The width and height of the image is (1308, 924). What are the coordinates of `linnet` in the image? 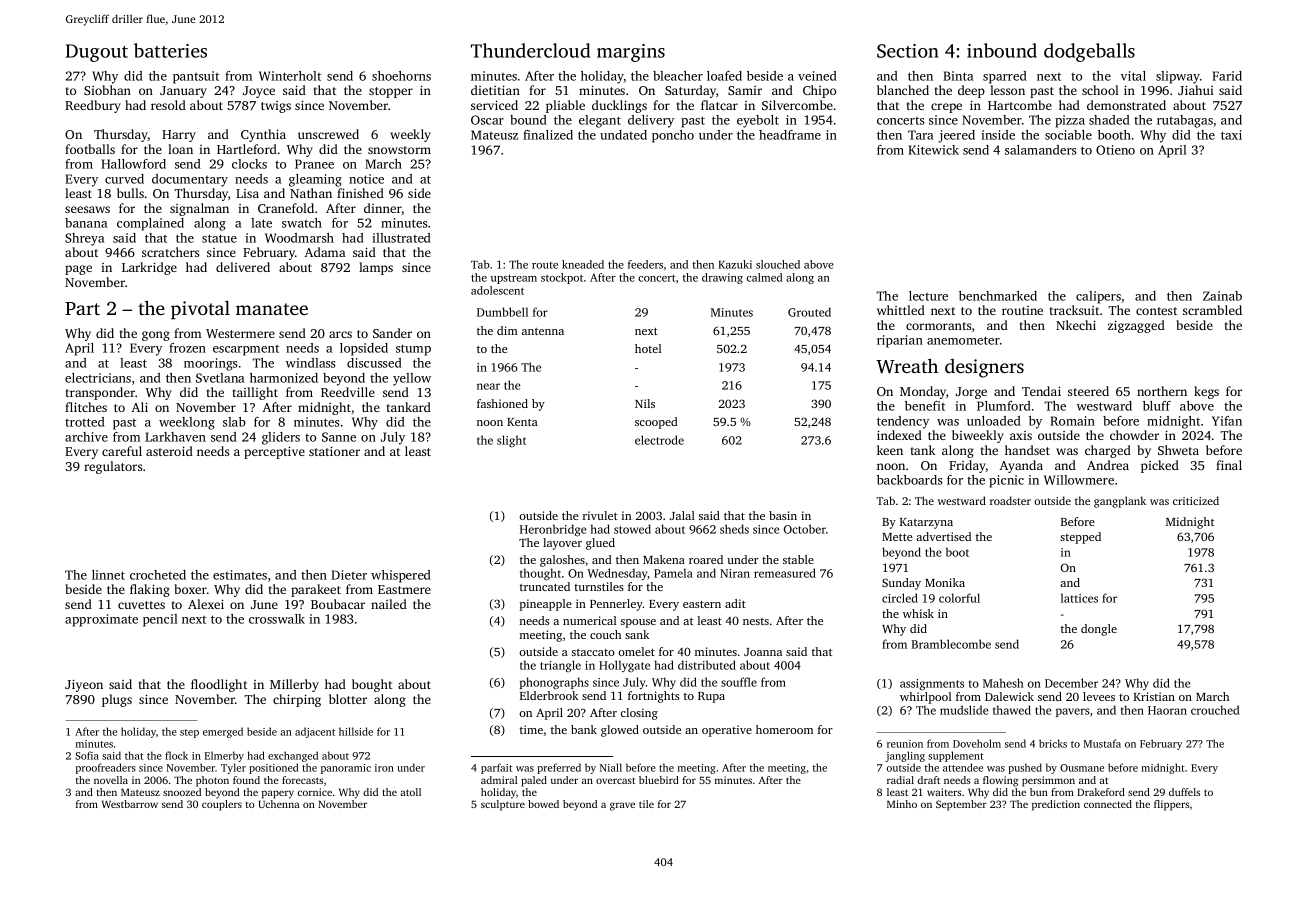 It's located at (108, 575).
